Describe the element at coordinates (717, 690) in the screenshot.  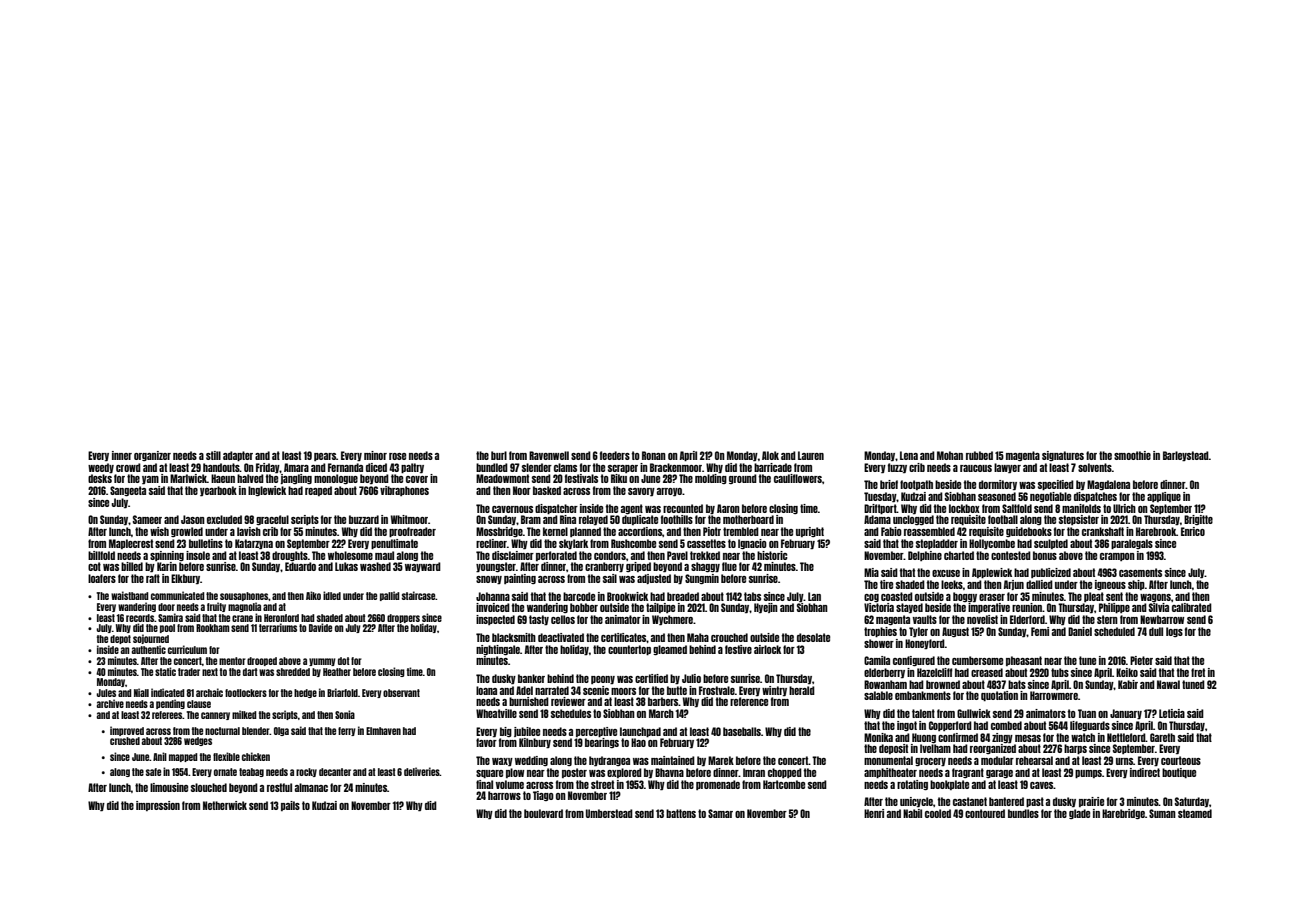
I see `Frostvale` at that location.
